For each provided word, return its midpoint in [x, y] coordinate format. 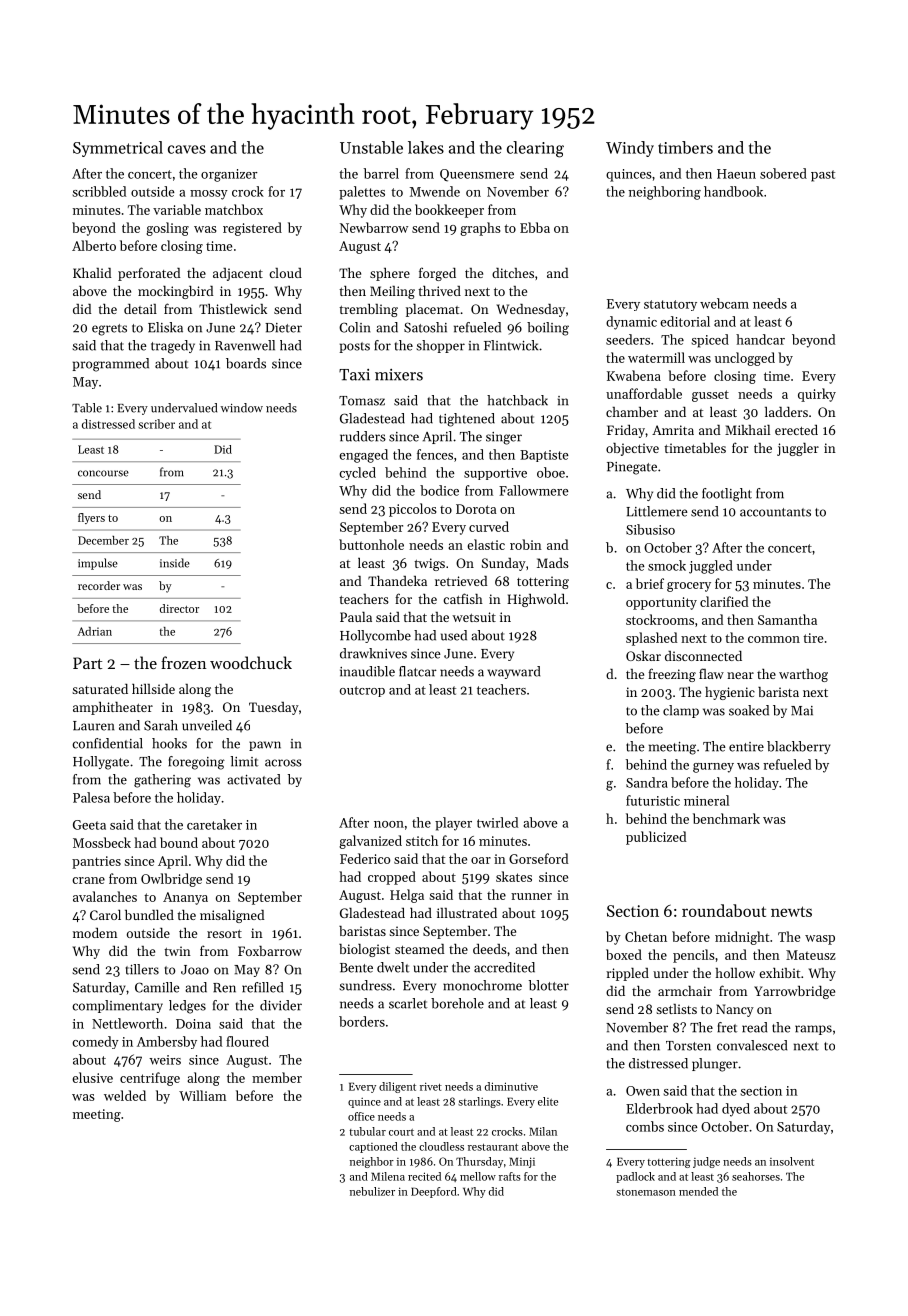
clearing [535, 149]
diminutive [511, 1086]
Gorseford [538, 858]
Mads [553, 563]
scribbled [99, 191]
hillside [153, 689]
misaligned [232, 916]
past [823, 176]
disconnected [703, 656]
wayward [514, 672]
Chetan [646, 936]
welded [125, 1095]
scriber [156, 424]
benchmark [726, 818]
